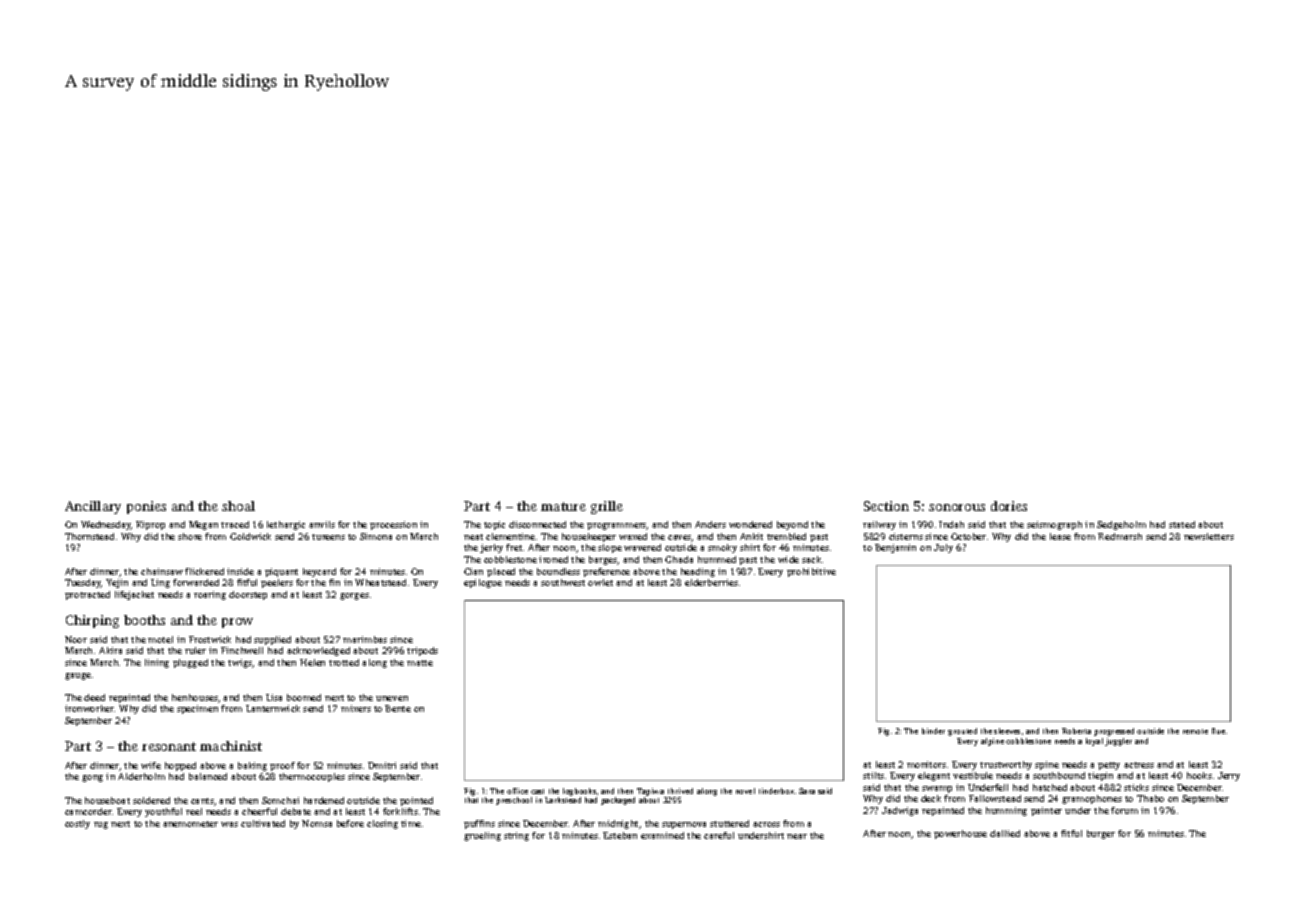  What do you see at coordinates (146, 507) in the document?
I see `ponies` at bounding box center [146, 507].
